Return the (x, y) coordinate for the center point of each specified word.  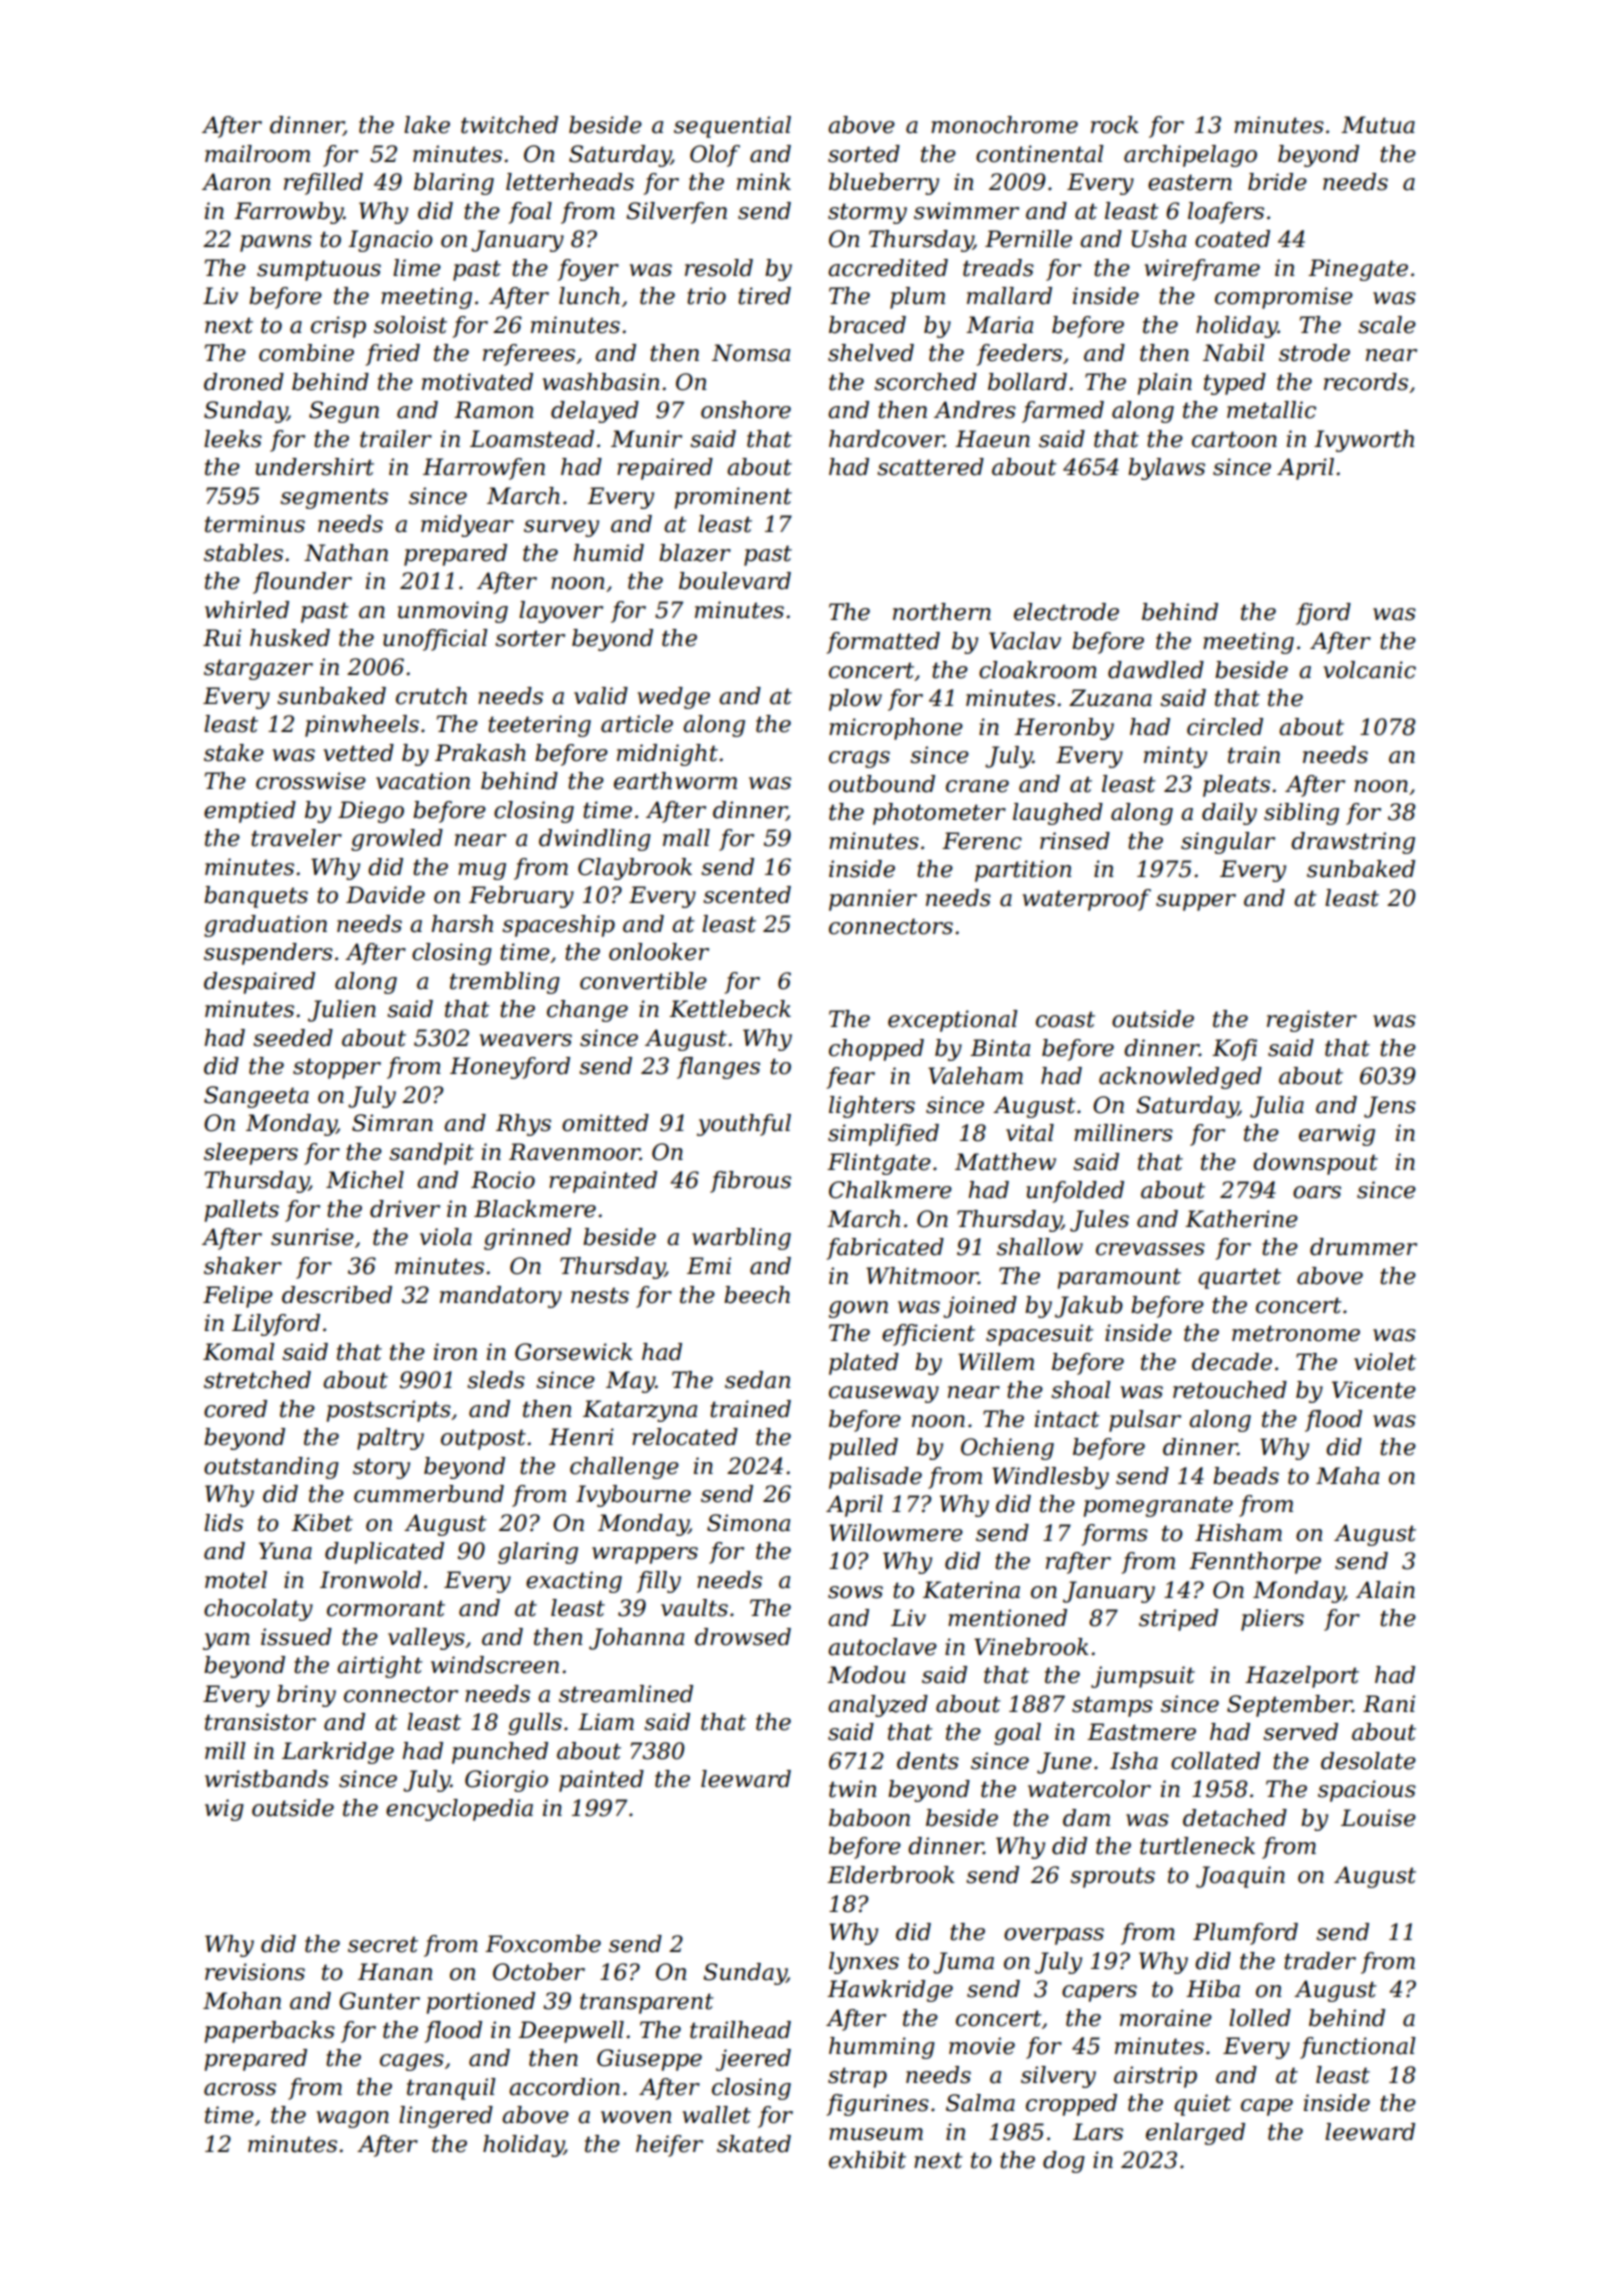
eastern (1190, 182)
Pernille (1028, 239)
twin (852, 1789)
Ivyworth (1364, 441)
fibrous (750, 1182)
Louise (1378, 1818)
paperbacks (270, 2032)
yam (226, 1641)
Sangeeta (256, 1097)
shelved (871, 353)
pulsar (1145, 1421)
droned (244, 382)
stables (243, 553)
